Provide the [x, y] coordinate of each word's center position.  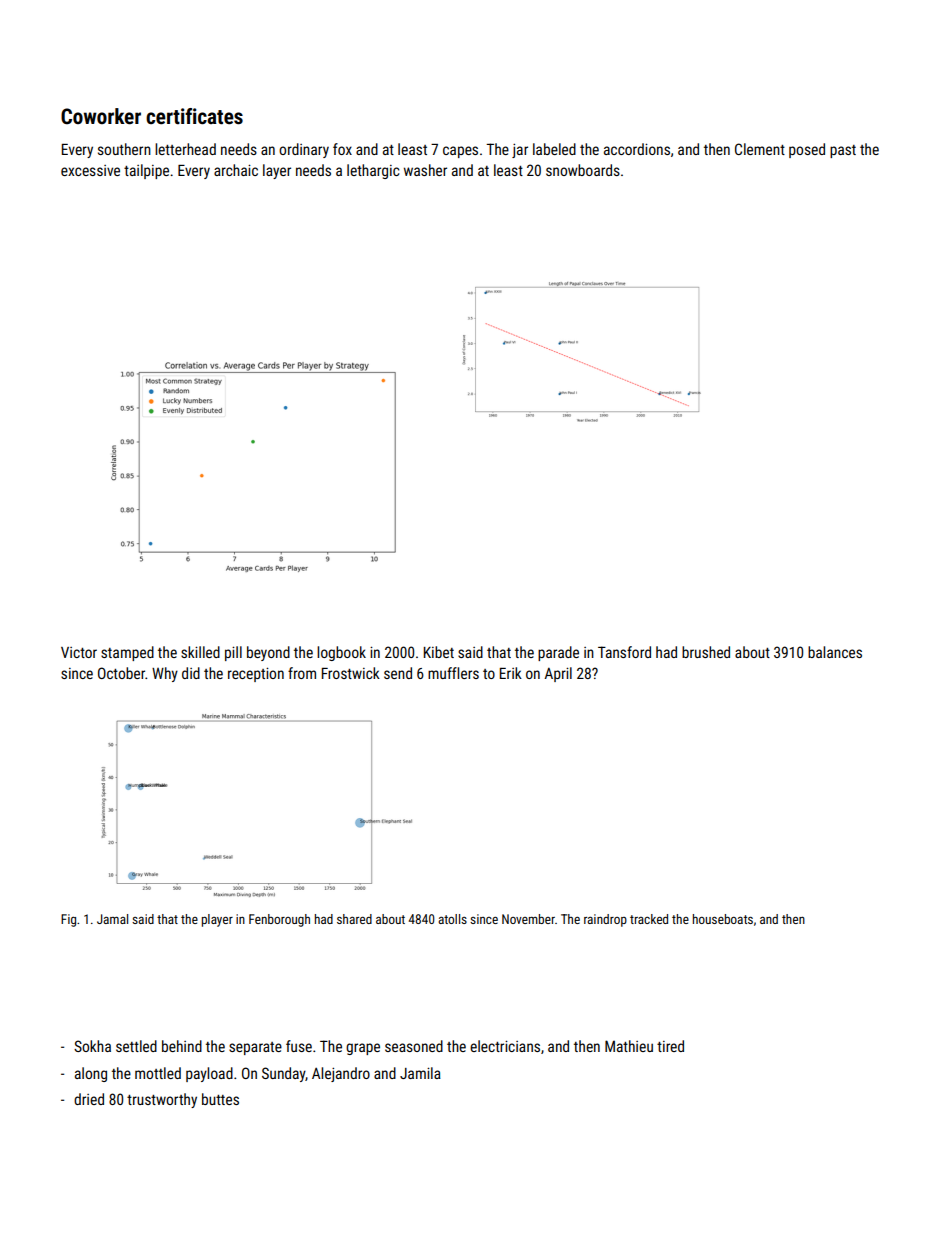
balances [835, 652]
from [302, 673]
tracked [649, 919]
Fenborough [279, 920]
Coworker [101, 116]
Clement [760, 149]
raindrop [605, 920]
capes [460, 152]
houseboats [723, 919]
